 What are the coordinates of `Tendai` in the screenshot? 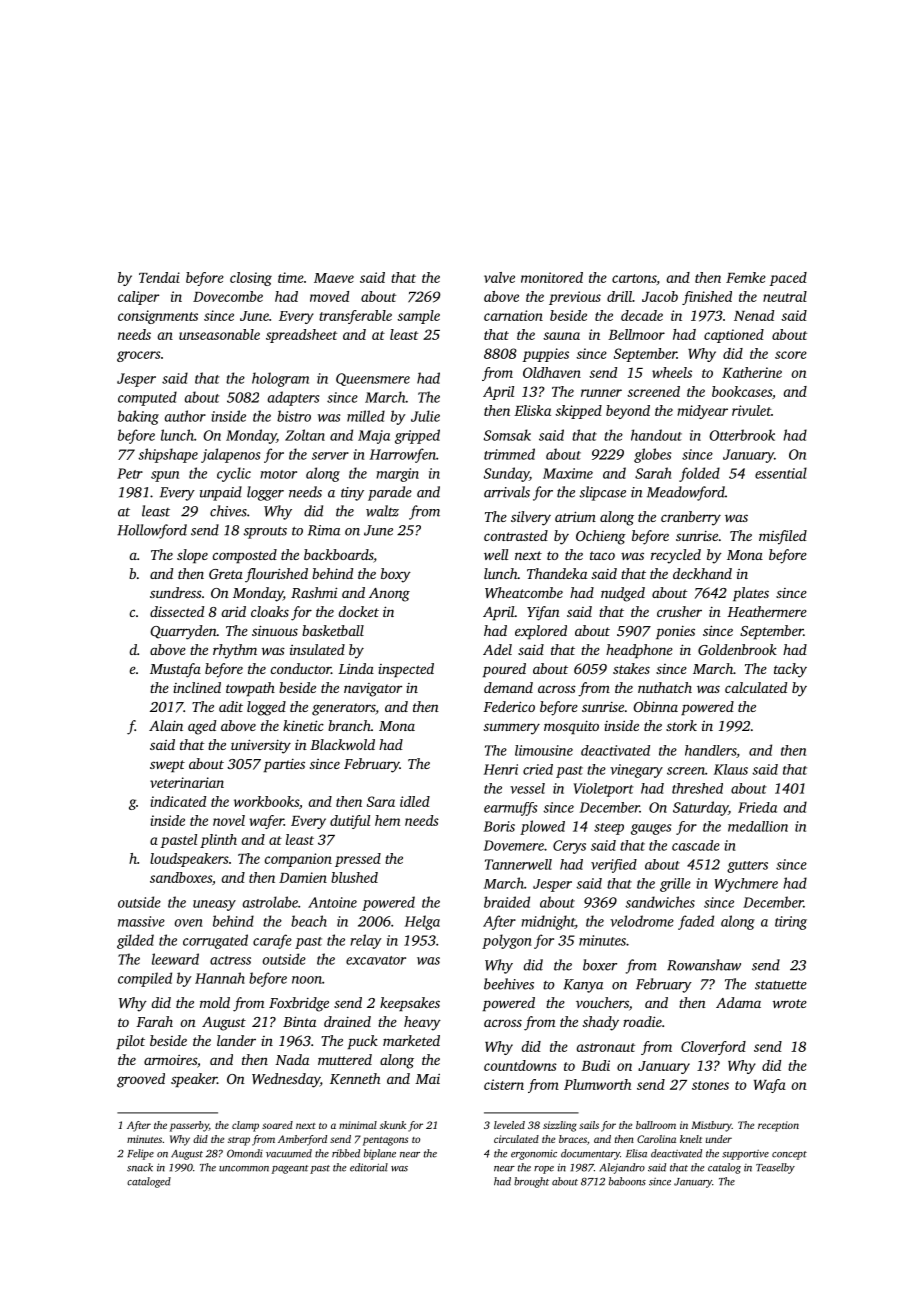 It's located at (159, 277).
